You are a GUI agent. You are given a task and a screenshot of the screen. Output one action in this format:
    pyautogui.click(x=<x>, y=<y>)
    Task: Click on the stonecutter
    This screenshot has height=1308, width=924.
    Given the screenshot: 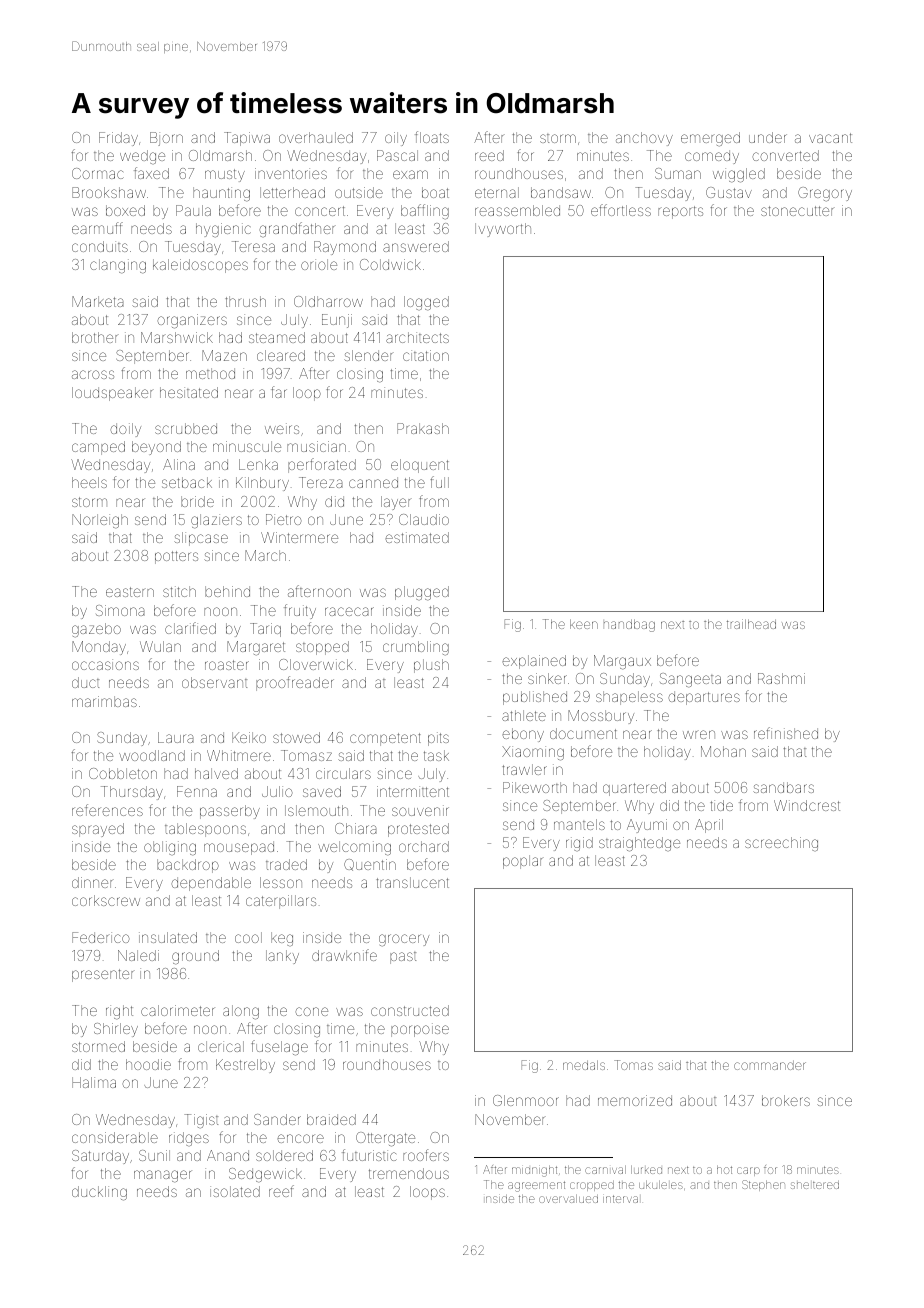 What is the action you would take?
    pyautogui.click(x=798, y=211)
